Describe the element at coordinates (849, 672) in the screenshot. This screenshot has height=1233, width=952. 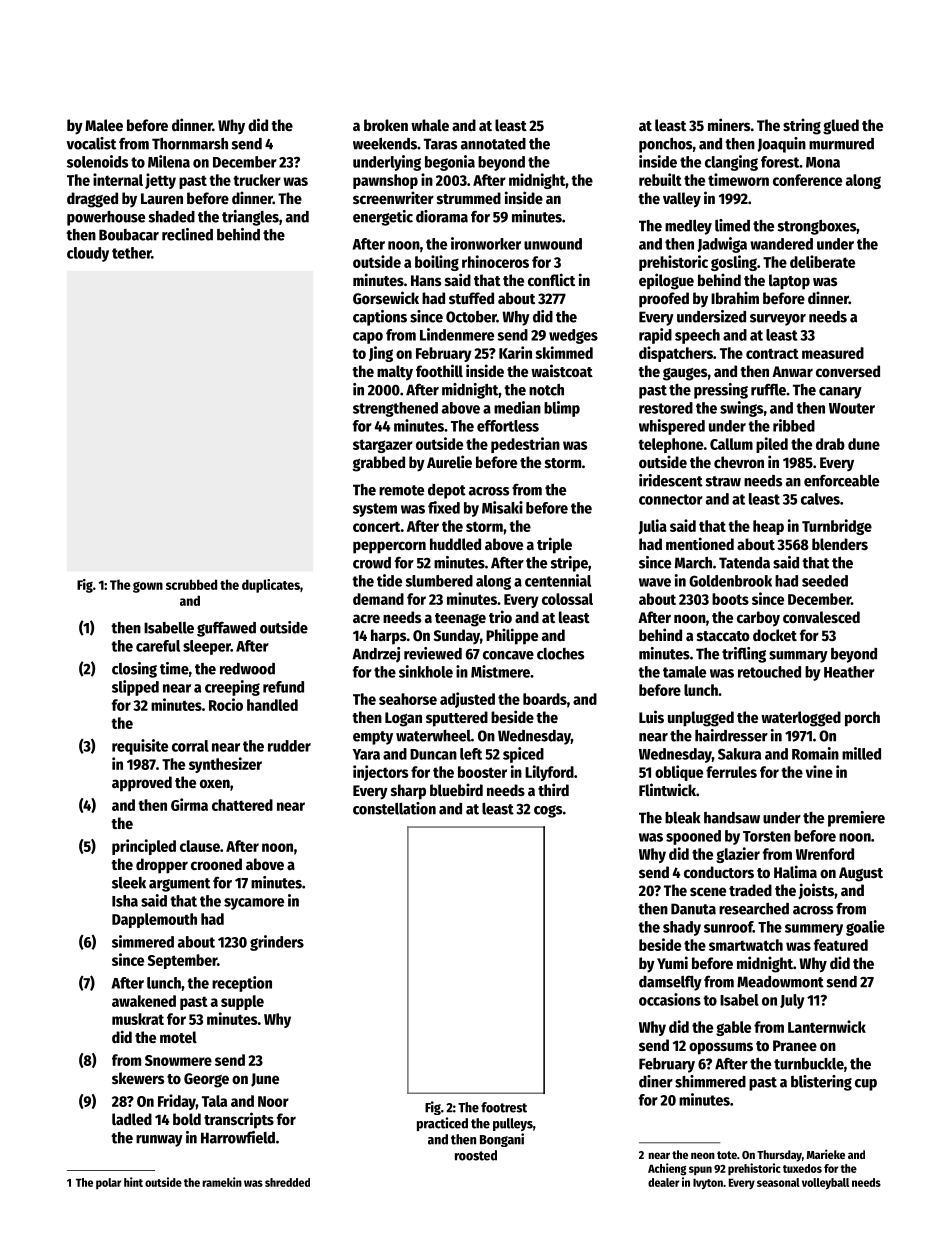
I see `Heather` at that location.
